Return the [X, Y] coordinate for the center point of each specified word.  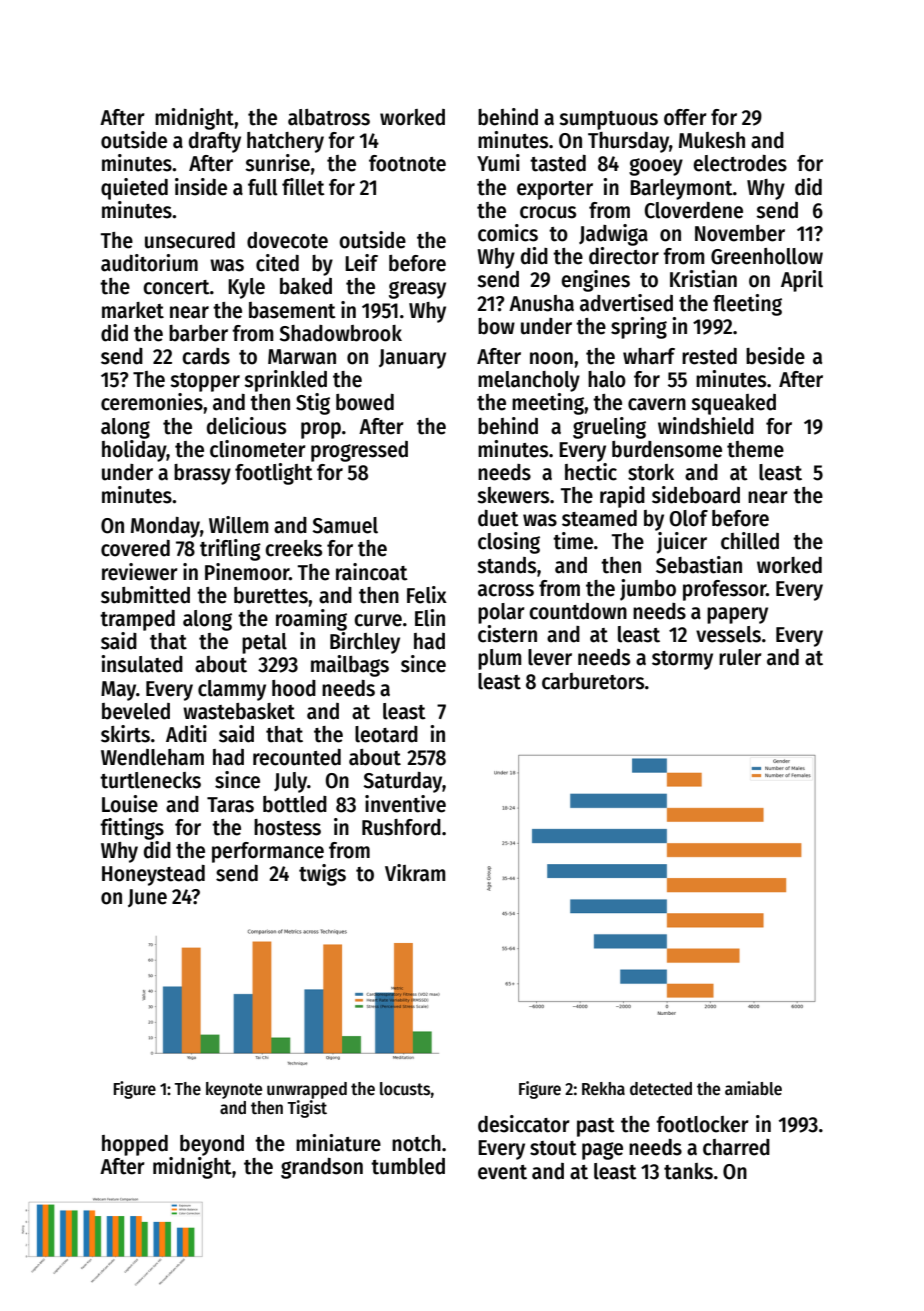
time [573, 541]
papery [737, 615]
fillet [303, 187]
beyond [212, 1145]
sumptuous [608, 120]
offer [685, 117]
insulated [142, 664]
